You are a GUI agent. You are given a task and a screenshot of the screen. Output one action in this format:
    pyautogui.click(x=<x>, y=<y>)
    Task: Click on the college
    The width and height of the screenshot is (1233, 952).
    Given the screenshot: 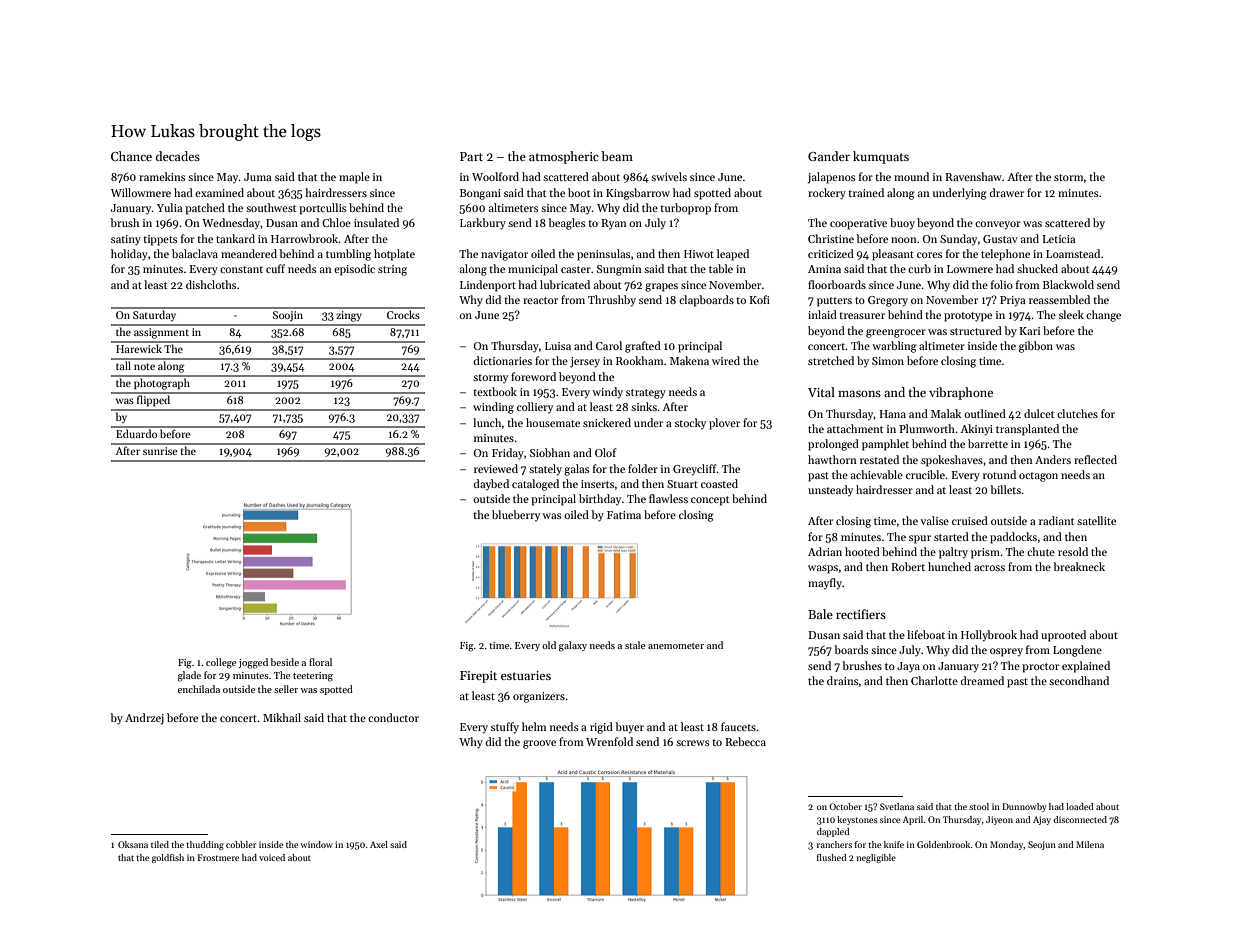 What is the action you would take?
    pyautogui.click(x=221, y=663)
